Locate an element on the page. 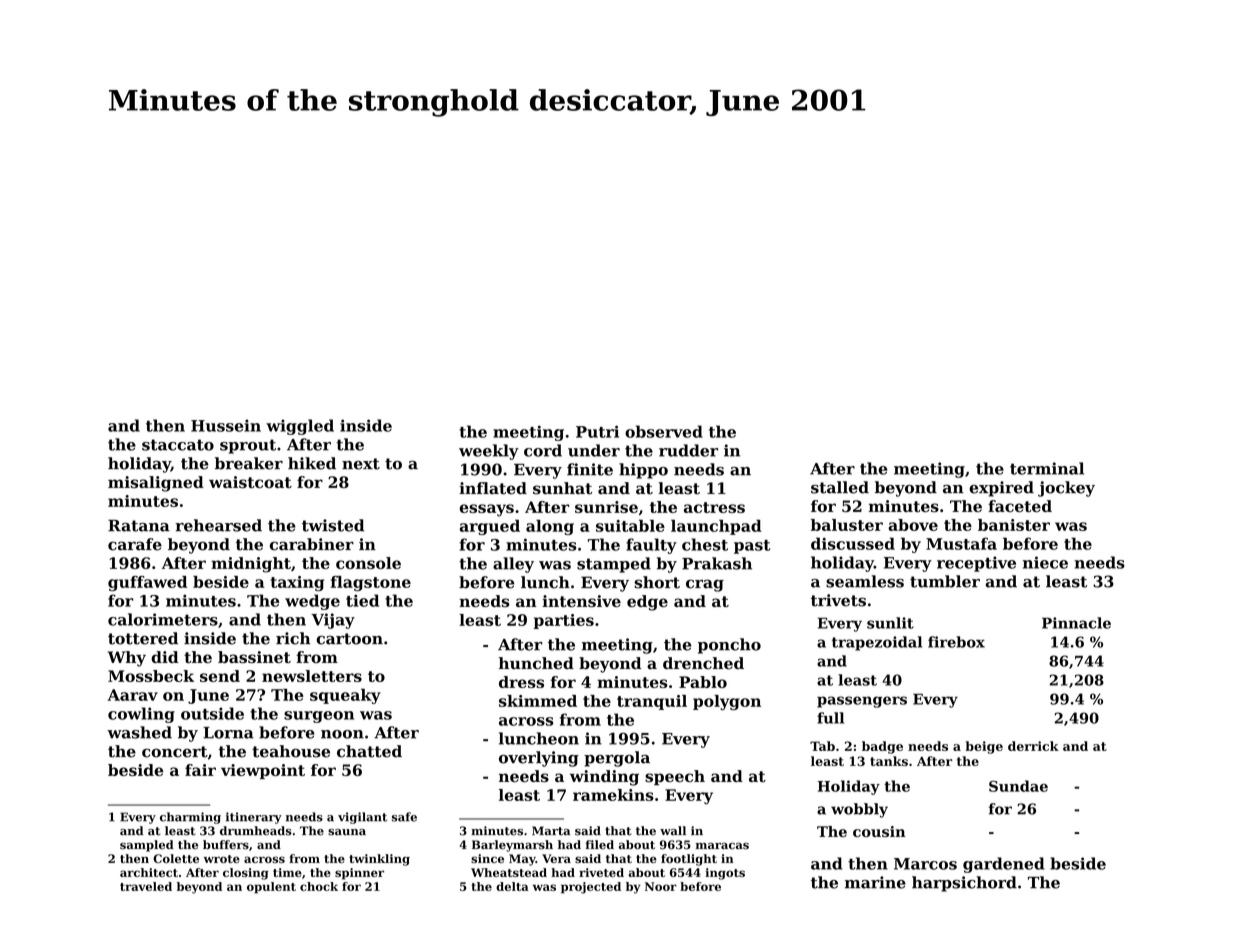 The width and height of the document is (1233, 952). ramekins is located at coordinates (613, 795).
